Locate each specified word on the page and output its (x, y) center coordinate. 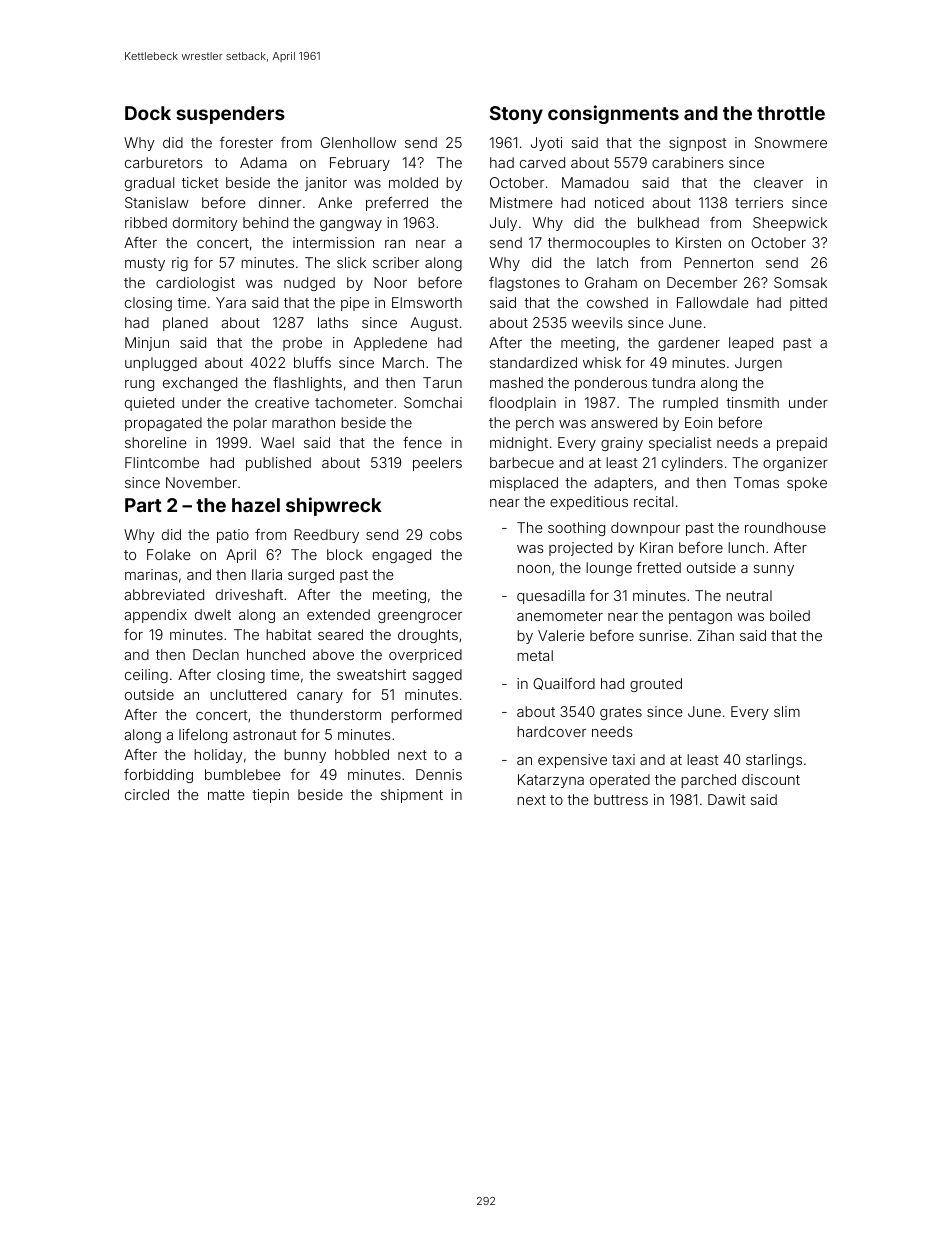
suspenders (230, 115)
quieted (149, 404)
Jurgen (758, 364)
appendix (155, 616)
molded (413, 182)
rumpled (690, 404)
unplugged (161, 364)
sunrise (663, 635)
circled (147, 794)
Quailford (564, 684)
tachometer (354, 402)
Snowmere (791, 142)
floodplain (522, 404)
